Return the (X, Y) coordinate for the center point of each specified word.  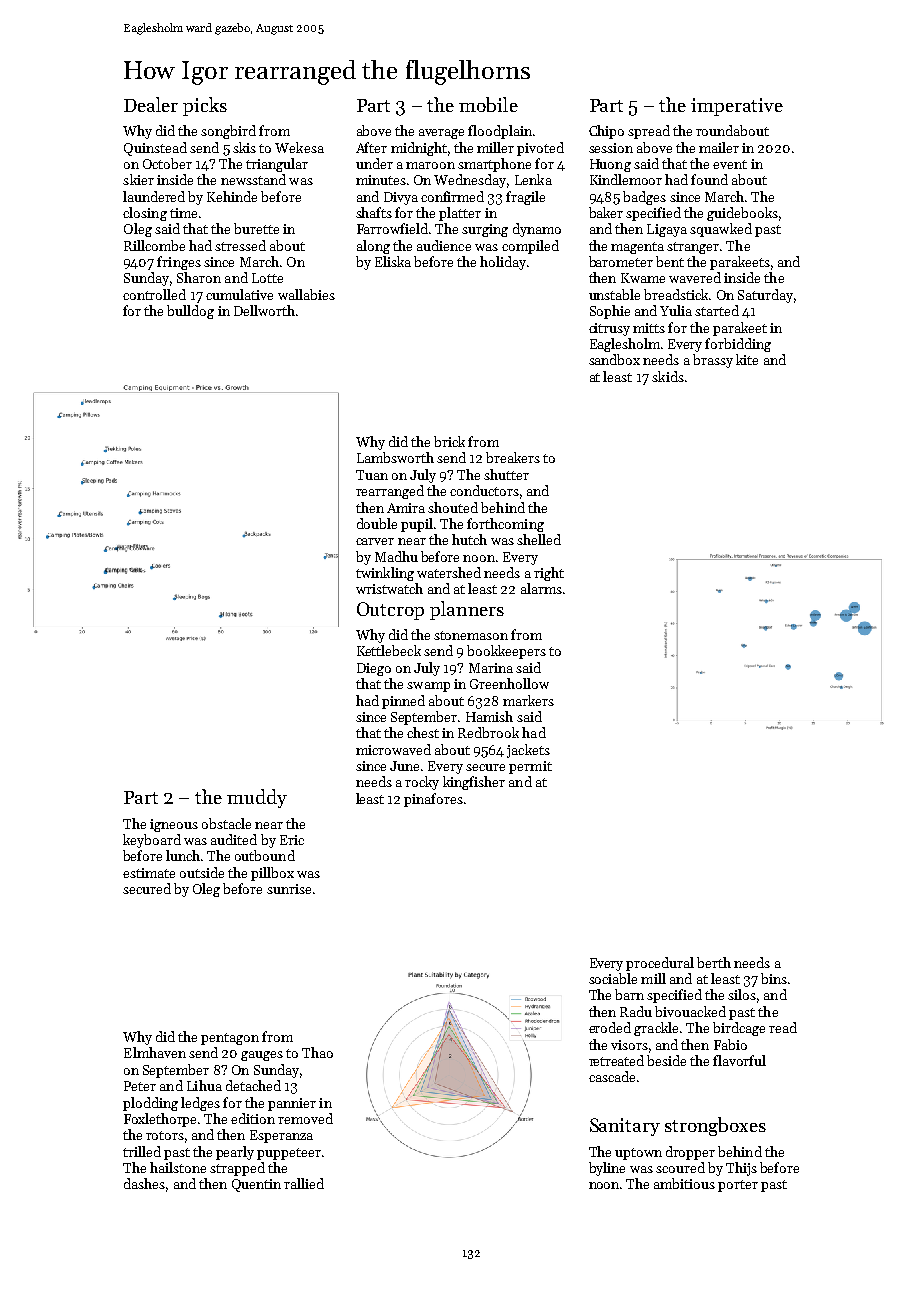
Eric (292, 840)
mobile (488, 104)
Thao (317, 1052)
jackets (528, 751)
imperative (737, 107)
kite (747, 359)
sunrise (289, 889)
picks (205, 106)
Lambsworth (395, 457)
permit (530, 767)
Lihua (204, 1085)
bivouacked (690, 1011)
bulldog (190, 312)
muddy (257, 798)
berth (714, 962)
